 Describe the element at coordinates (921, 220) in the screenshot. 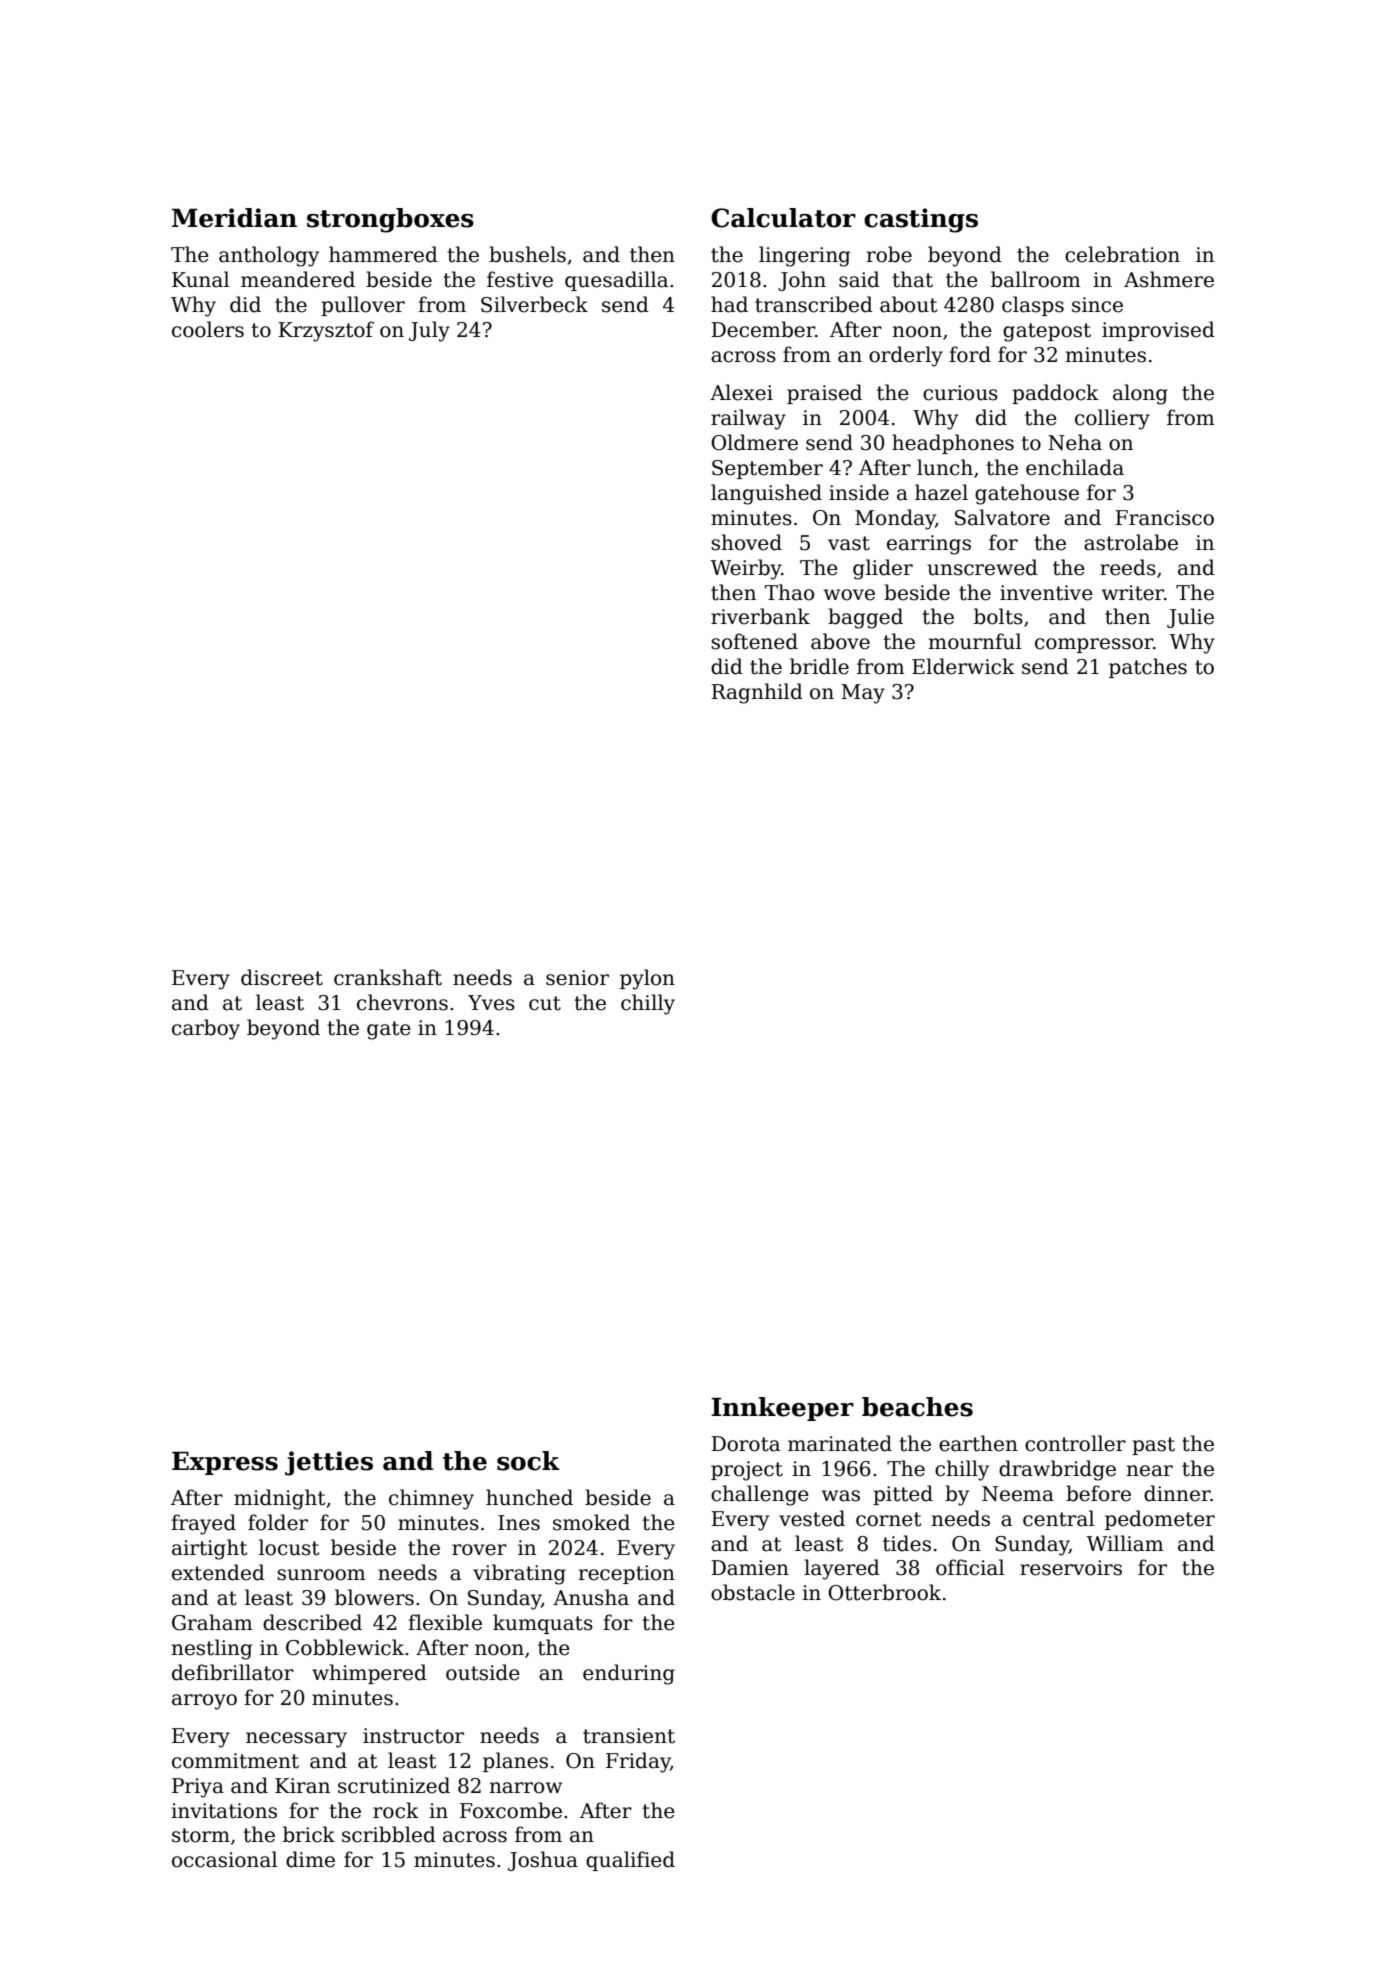

I see `castings` at that location.
